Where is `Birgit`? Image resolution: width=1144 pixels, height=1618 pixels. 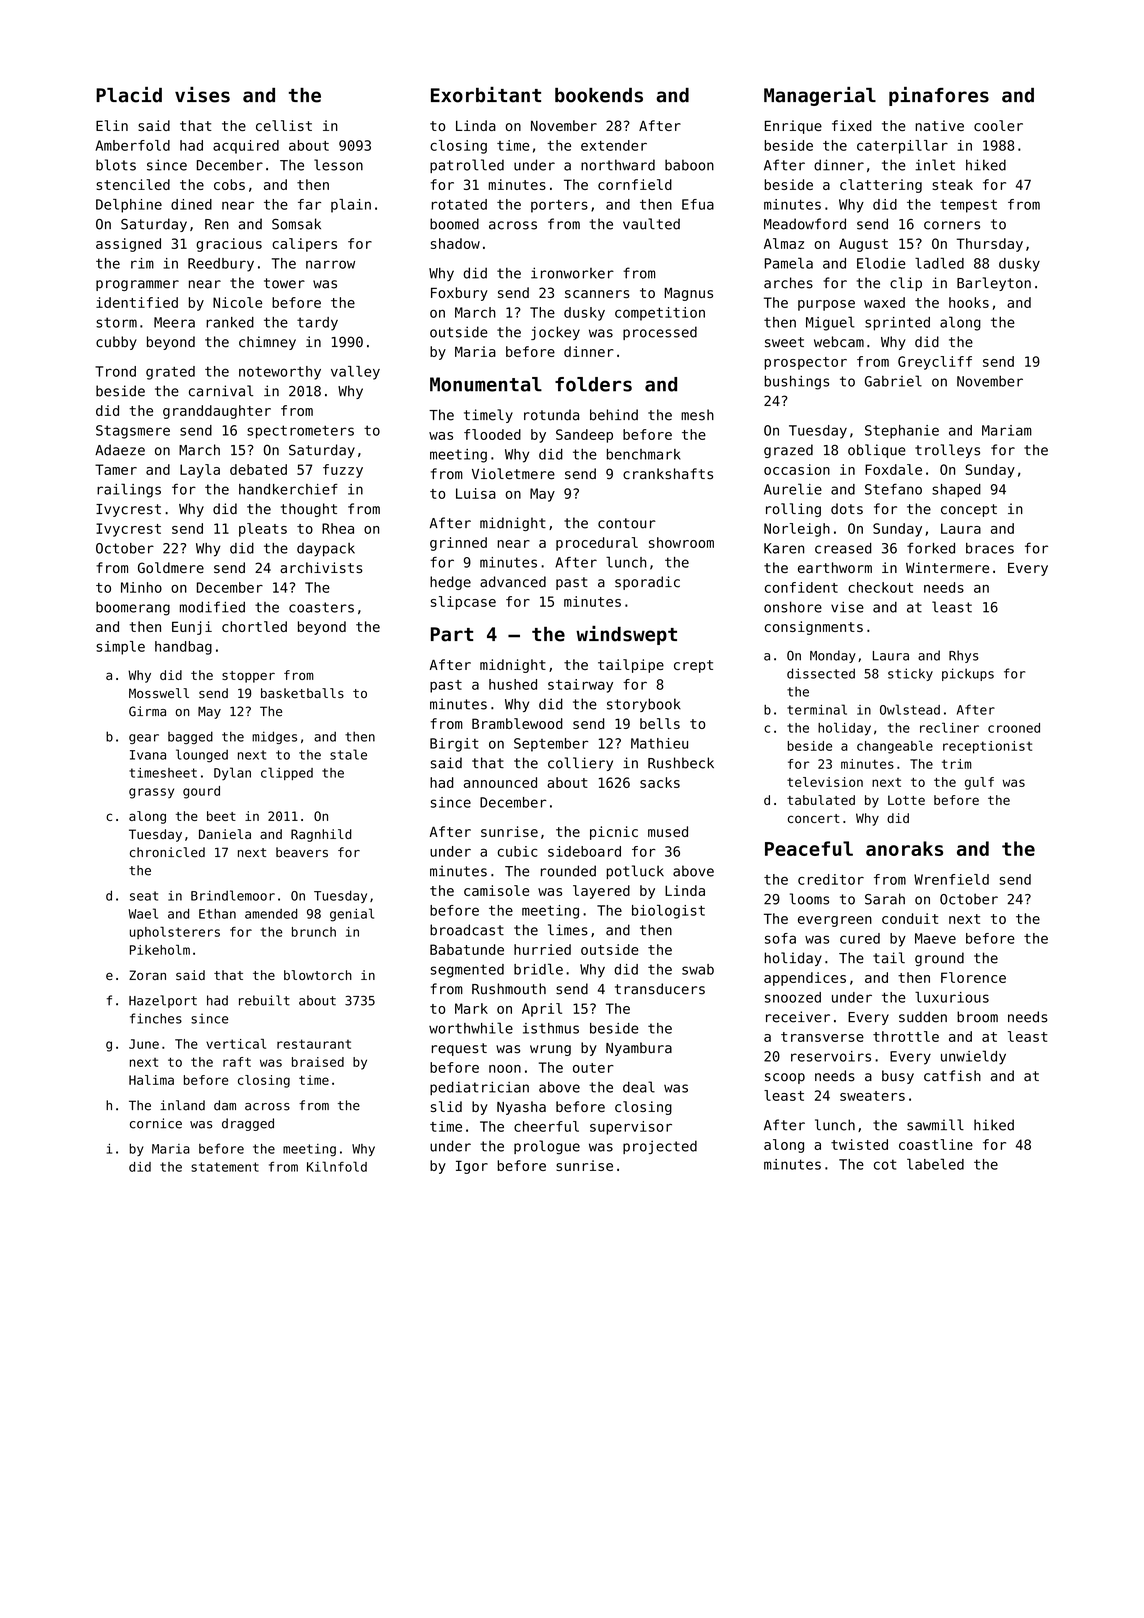 Birgit is located at coordinates (454, 745).
